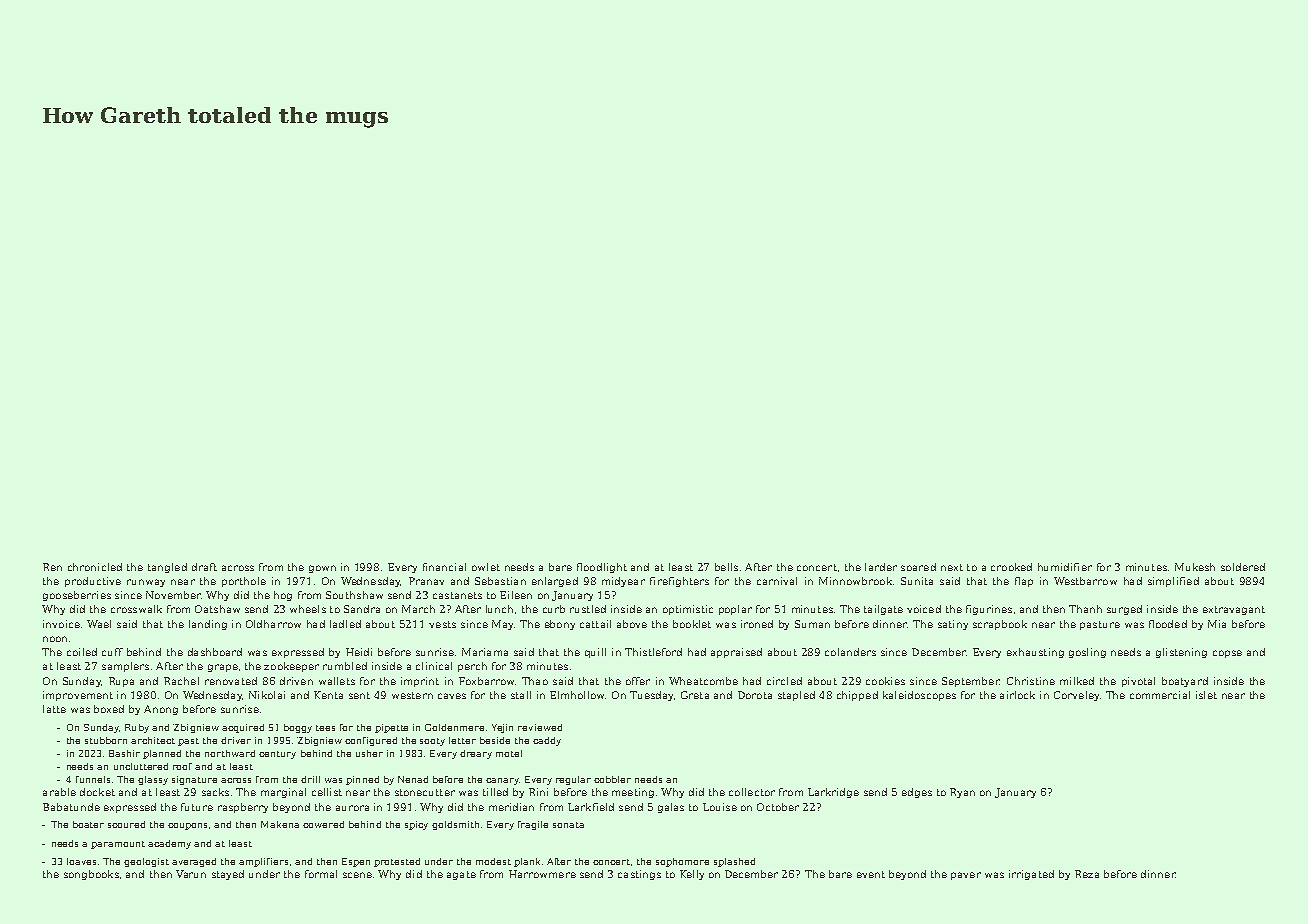 This screenshot has width=1308, height=924. Describe the element at coordinates (1000, 625) in the screenshot. I see `scrapbook` at that location.
